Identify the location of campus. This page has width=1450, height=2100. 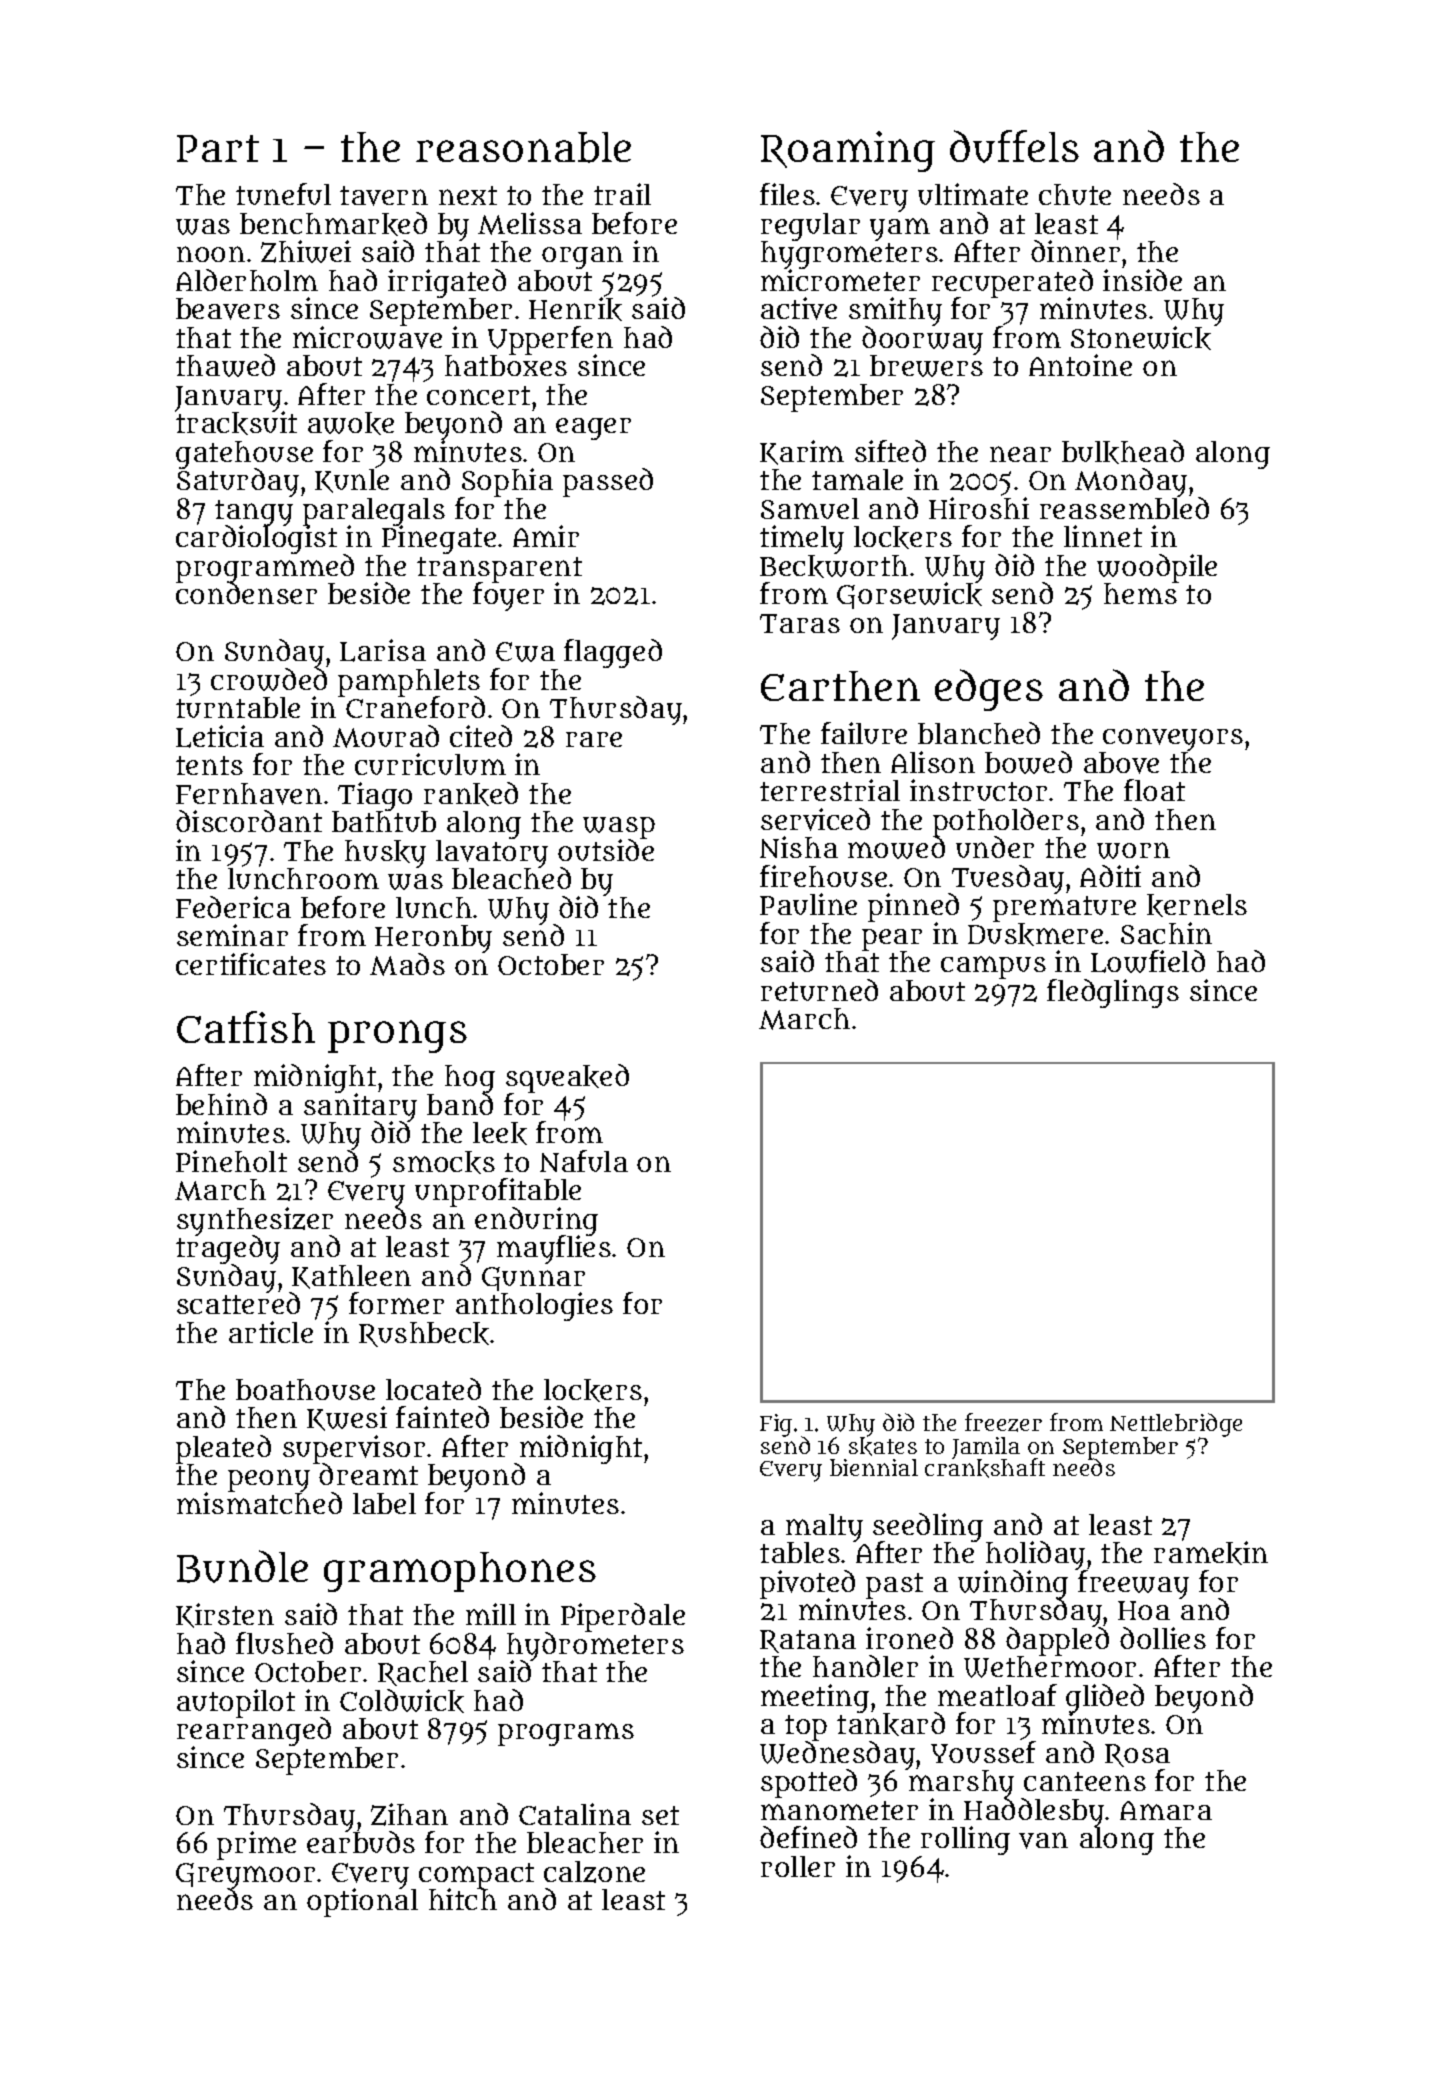
(993, 967).
